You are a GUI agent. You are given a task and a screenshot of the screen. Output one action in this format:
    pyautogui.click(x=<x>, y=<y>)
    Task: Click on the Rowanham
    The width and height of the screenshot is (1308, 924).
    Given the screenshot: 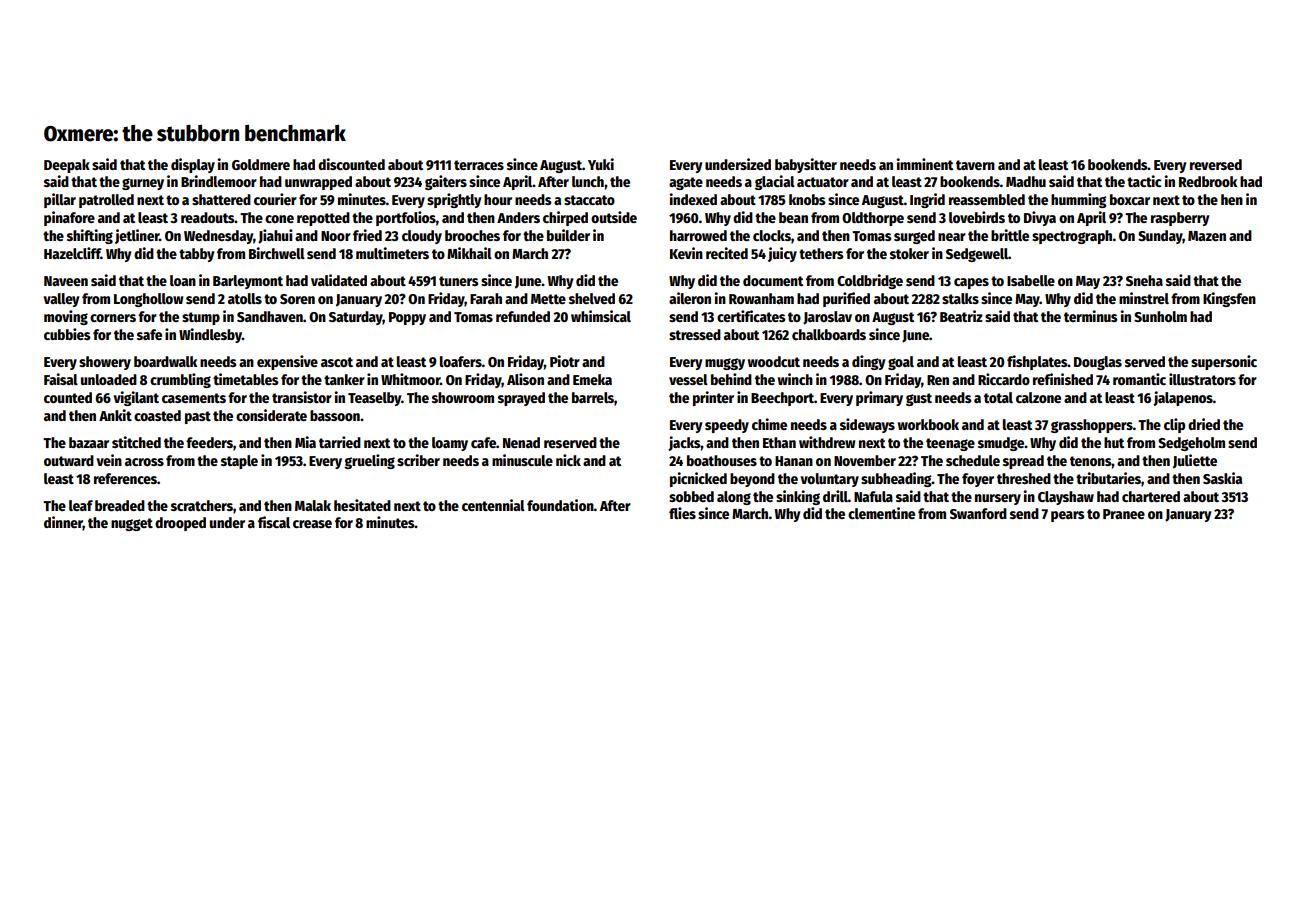 What is the action you would take?
    pyautogui.click(x=761, y=298)
